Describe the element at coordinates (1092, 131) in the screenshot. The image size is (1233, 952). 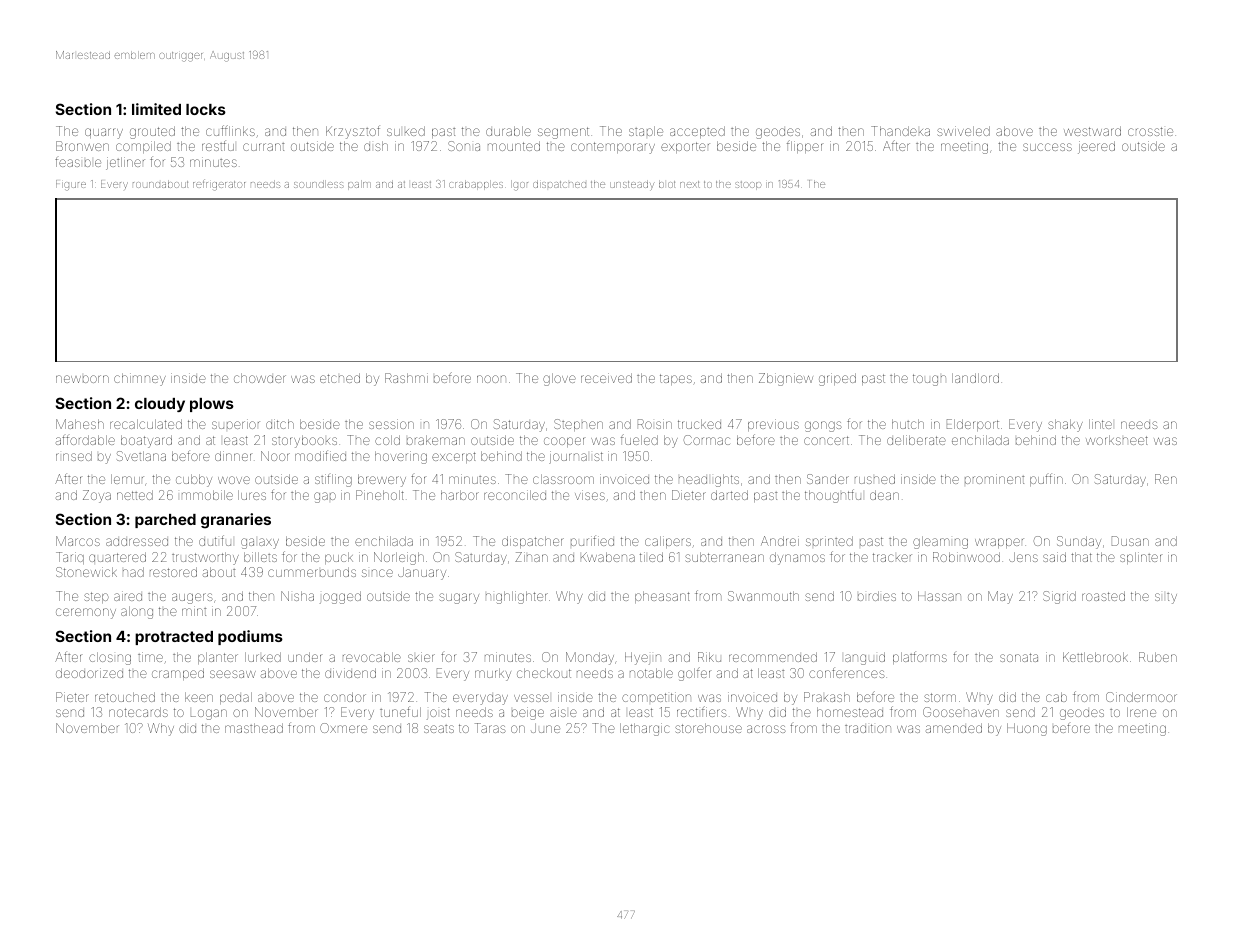
I see `westward` at that location.
